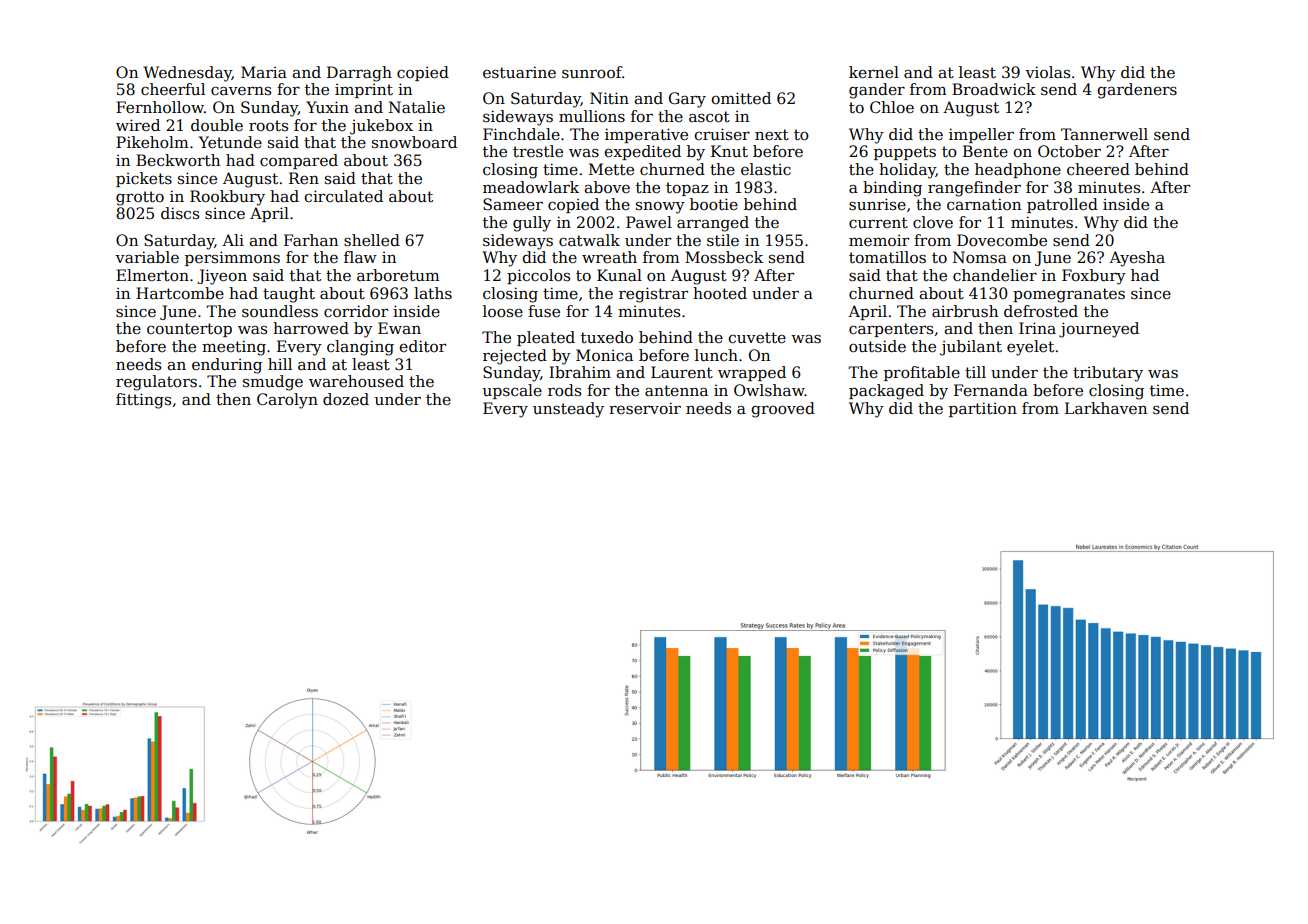 Image resolution: width=1308 pixels, height=924 pixels. Describe the element at coordinates (512, 391) in the screenshot. I see `upscale` at that location.
